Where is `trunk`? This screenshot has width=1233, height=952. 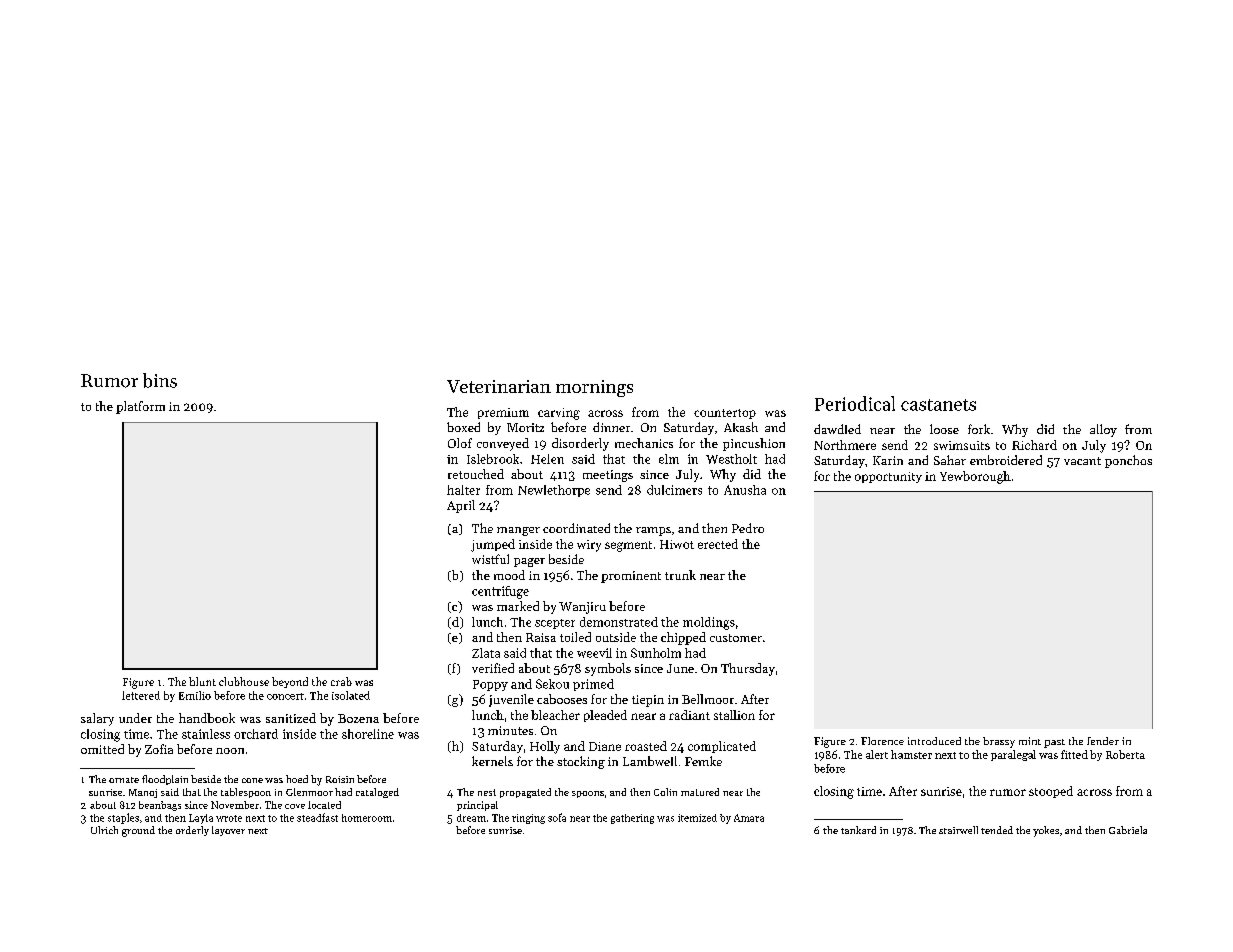 trunk is located at coordinates (680, 575).
